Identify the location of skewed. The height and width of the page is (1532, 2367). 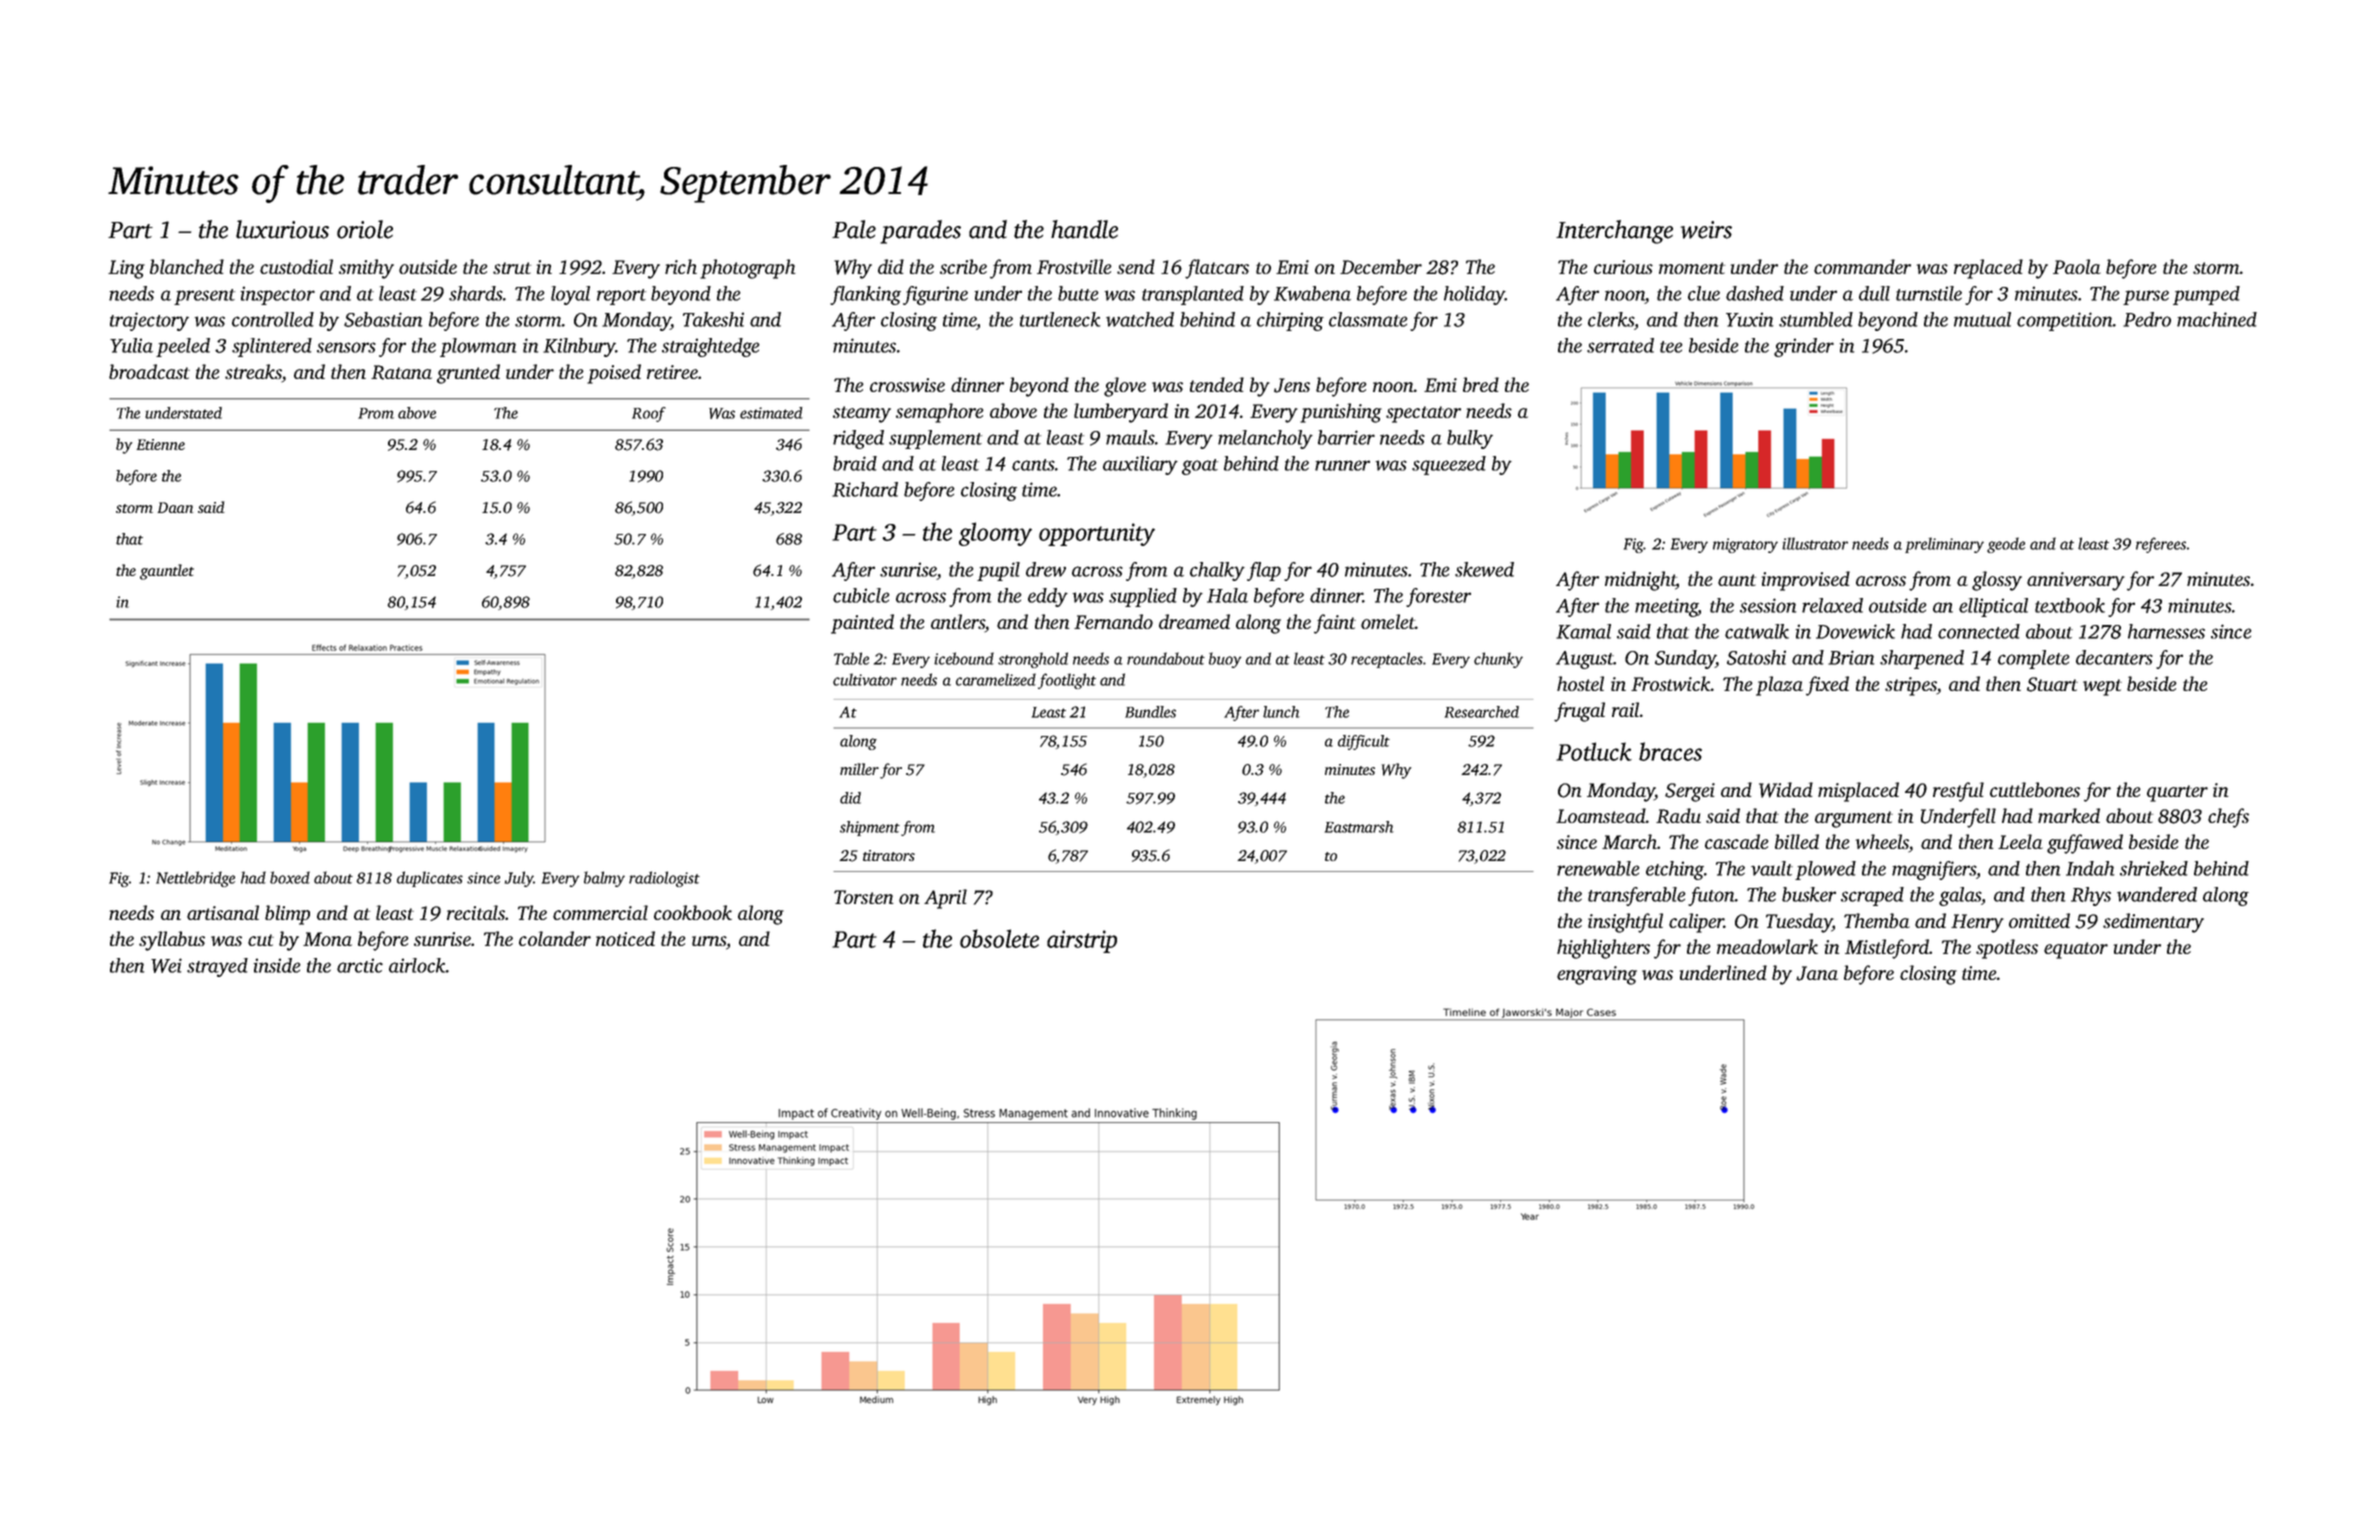
(1484, 569).
